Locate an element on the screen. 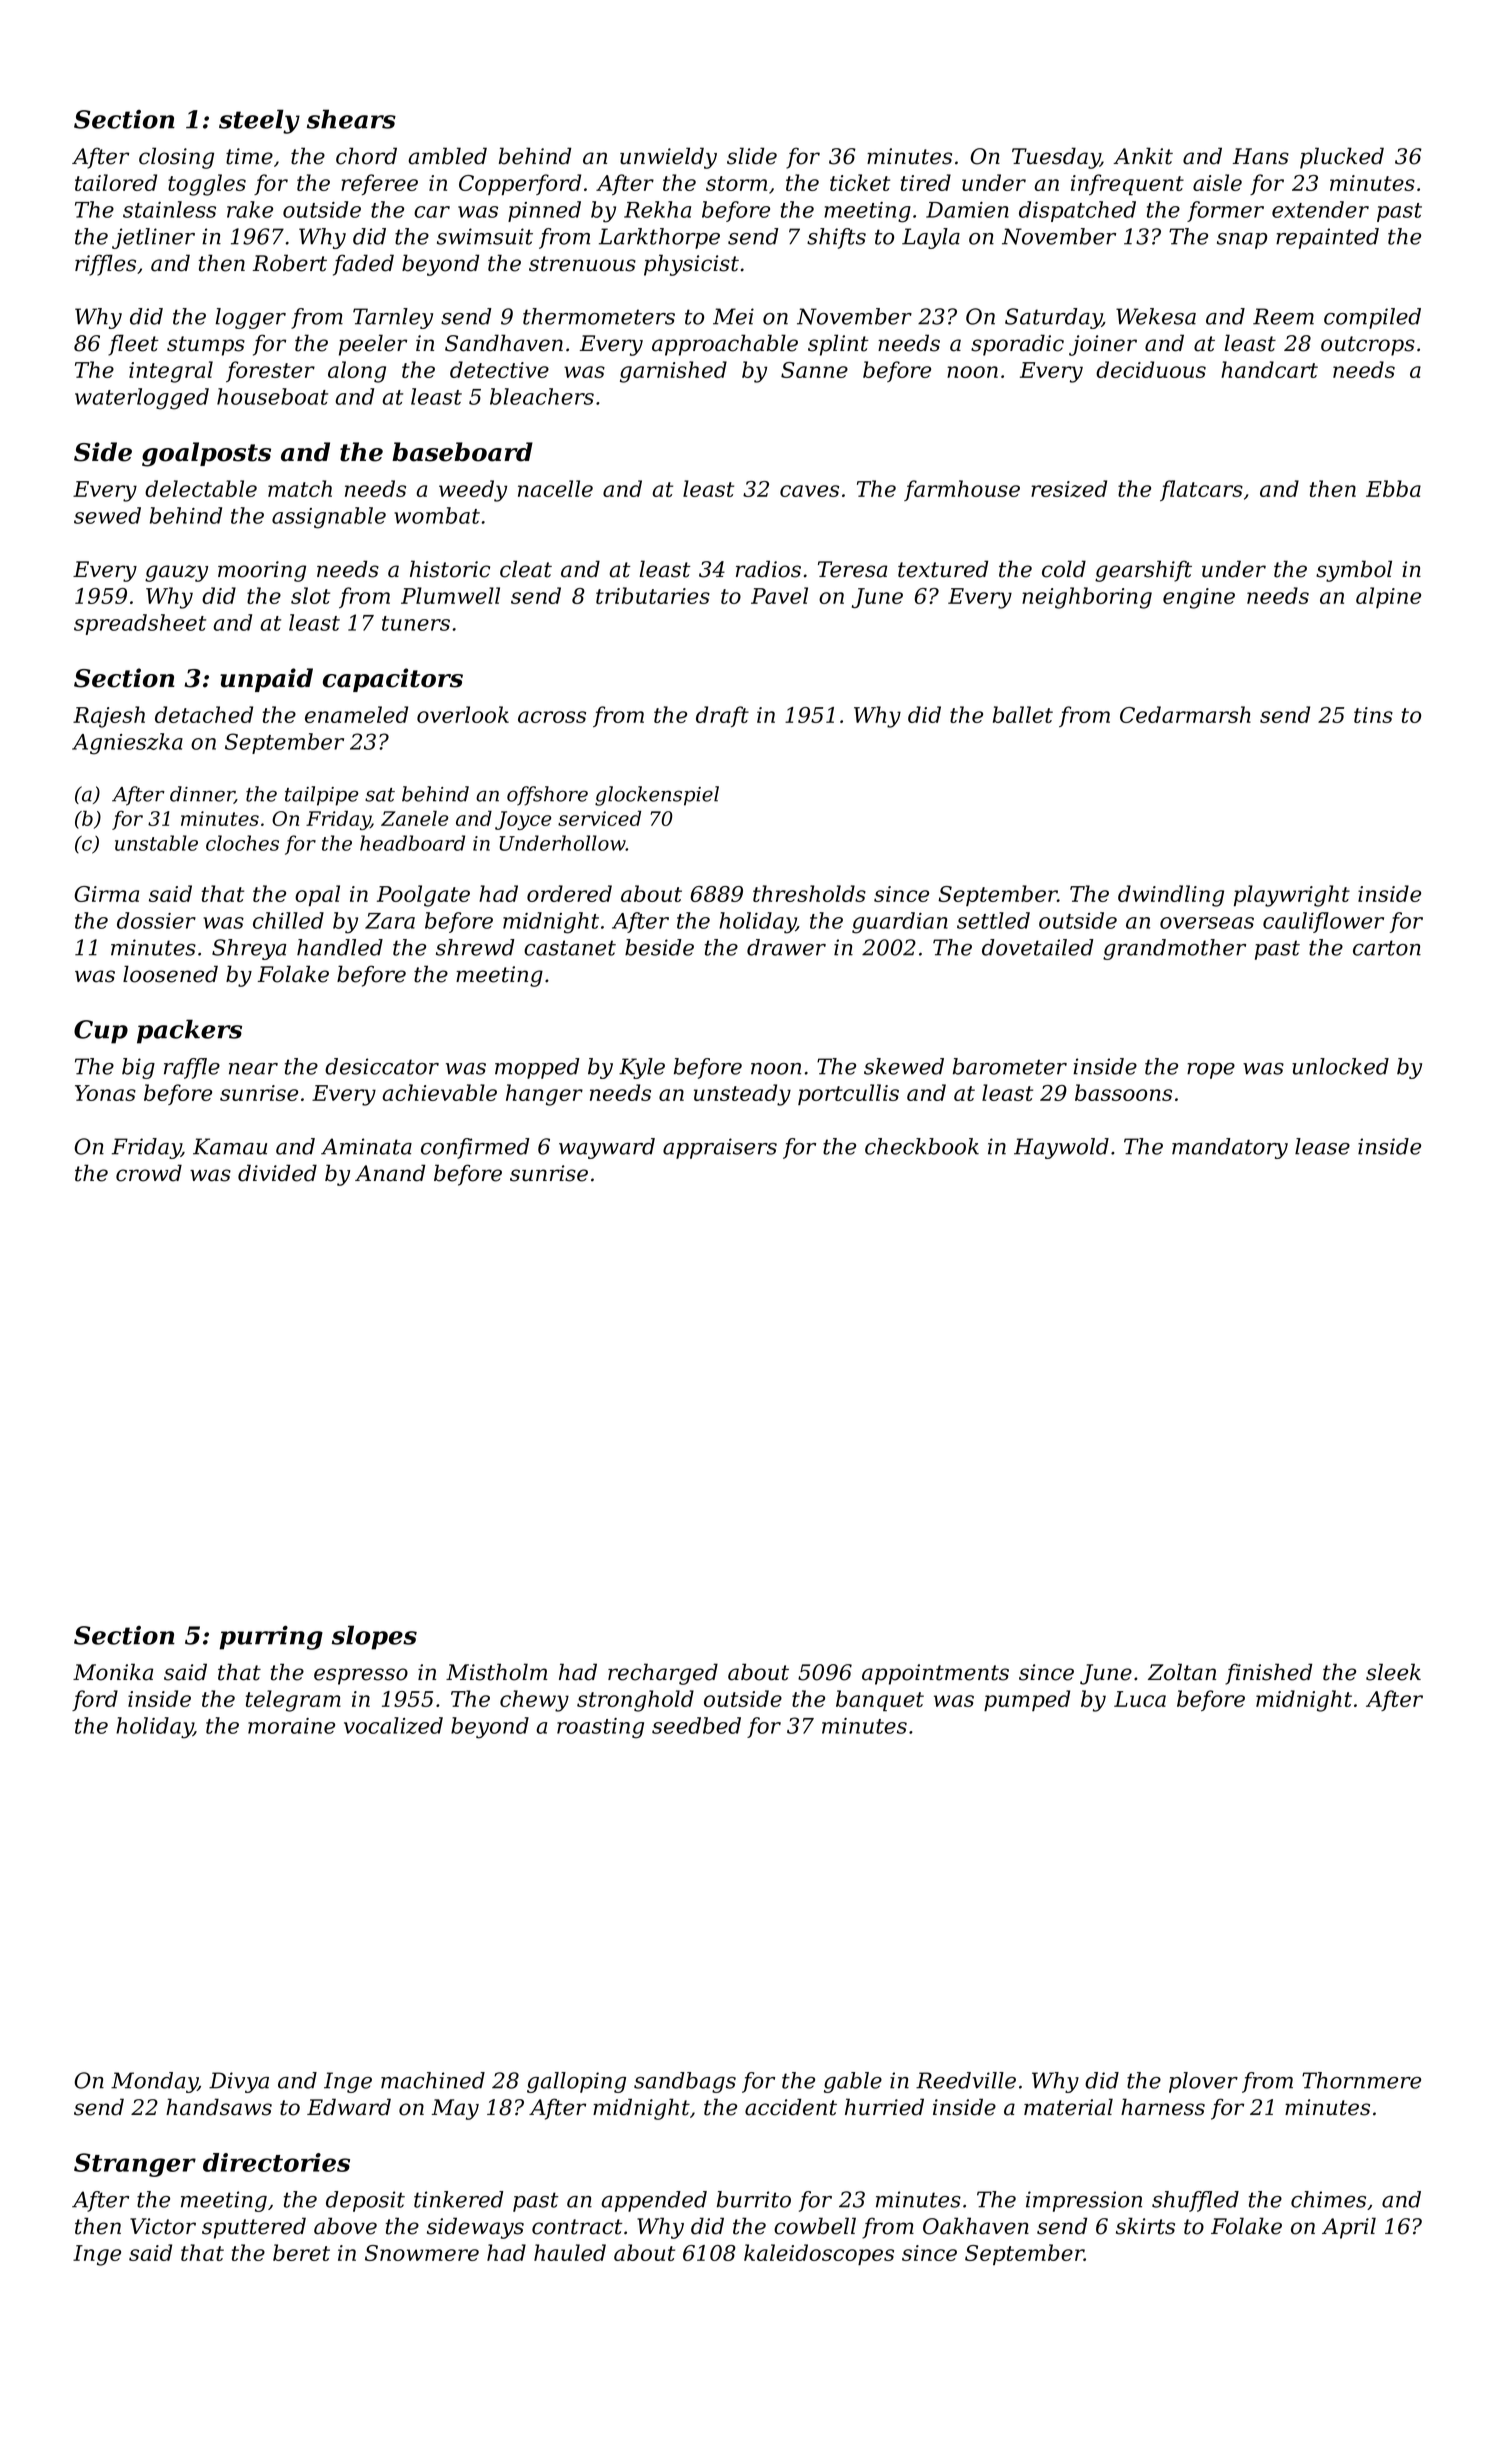 This screenshot has width=1496, height=2464. Snowmere is located at coordinates (422, 2253).
